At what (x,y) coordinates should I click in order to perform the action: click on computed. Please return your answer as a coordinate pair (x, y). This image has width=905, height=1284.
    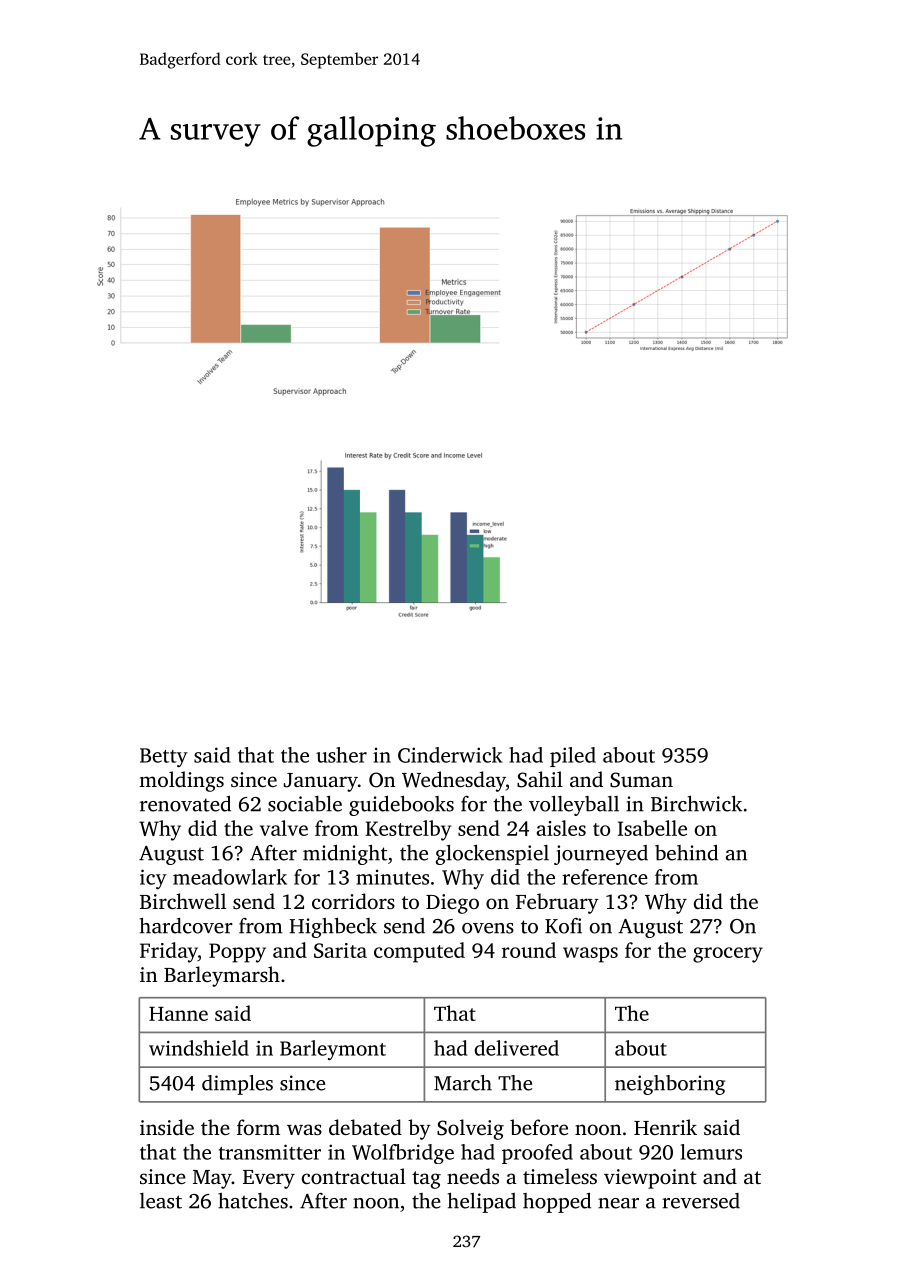
    Looking at the image, I should click on (419, 952).
